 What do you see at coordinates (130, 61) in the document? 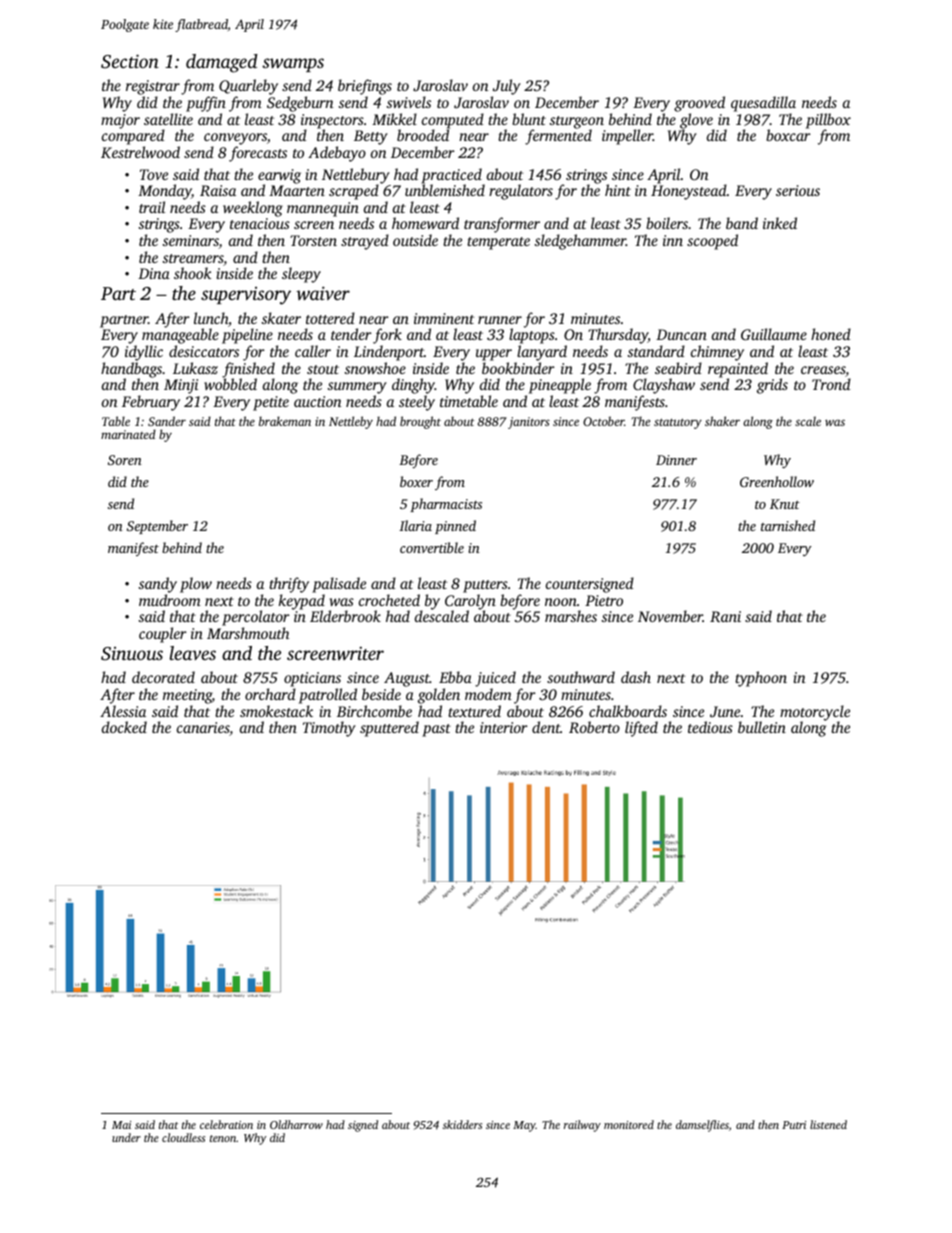
I see `Section` at bounding box center [130, 61].
